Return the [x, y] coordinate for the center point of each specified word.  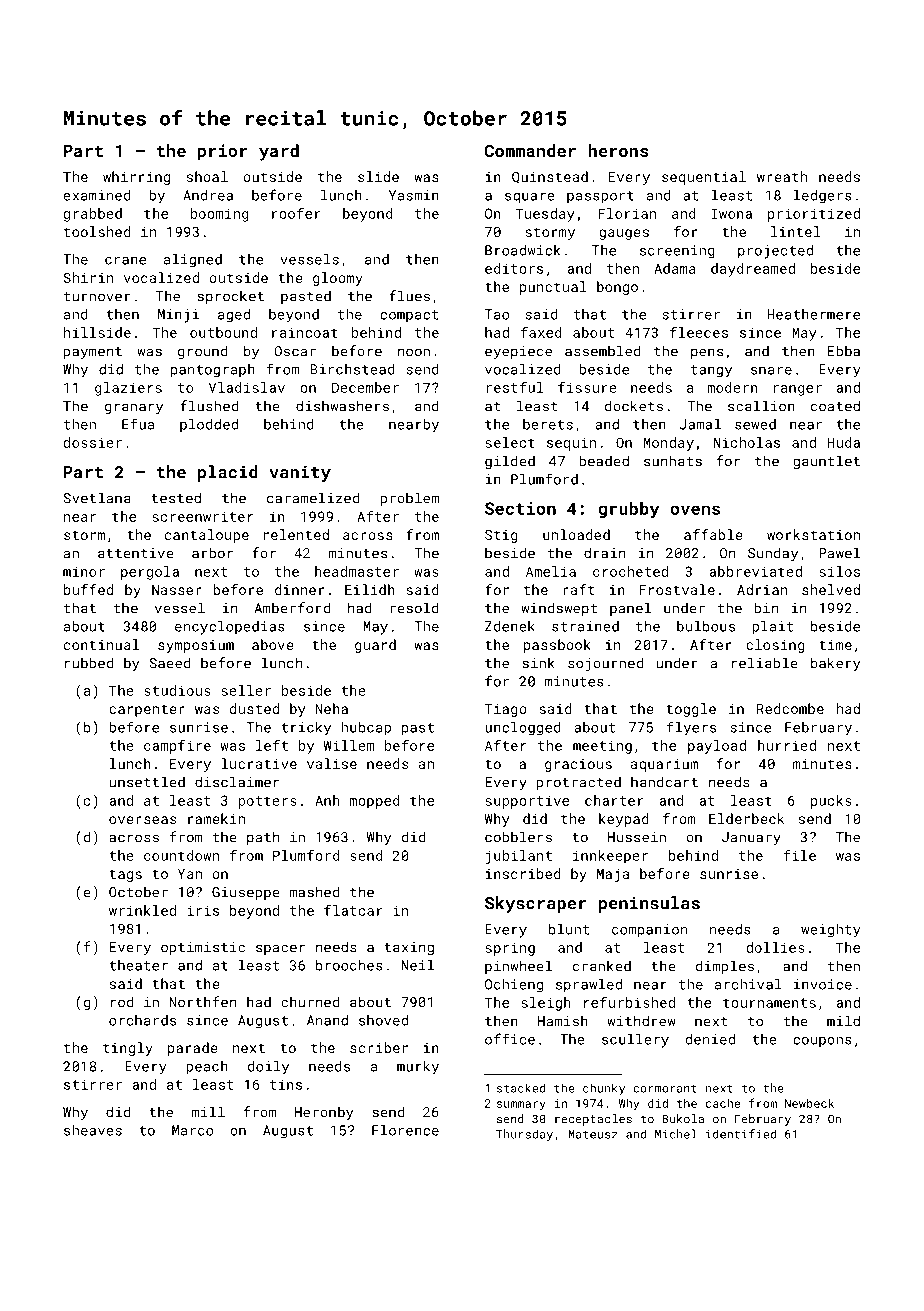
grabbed [93, 215]
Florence [405, 1130]
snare [771, 371]
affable [713, 534]
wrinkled [142, 910]
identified [741, 1134]
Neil [418, 965]
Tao [497, 314]
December [365, 387]
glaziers [128, 389]
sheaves [93, 1130]
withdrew [641, 1021]
